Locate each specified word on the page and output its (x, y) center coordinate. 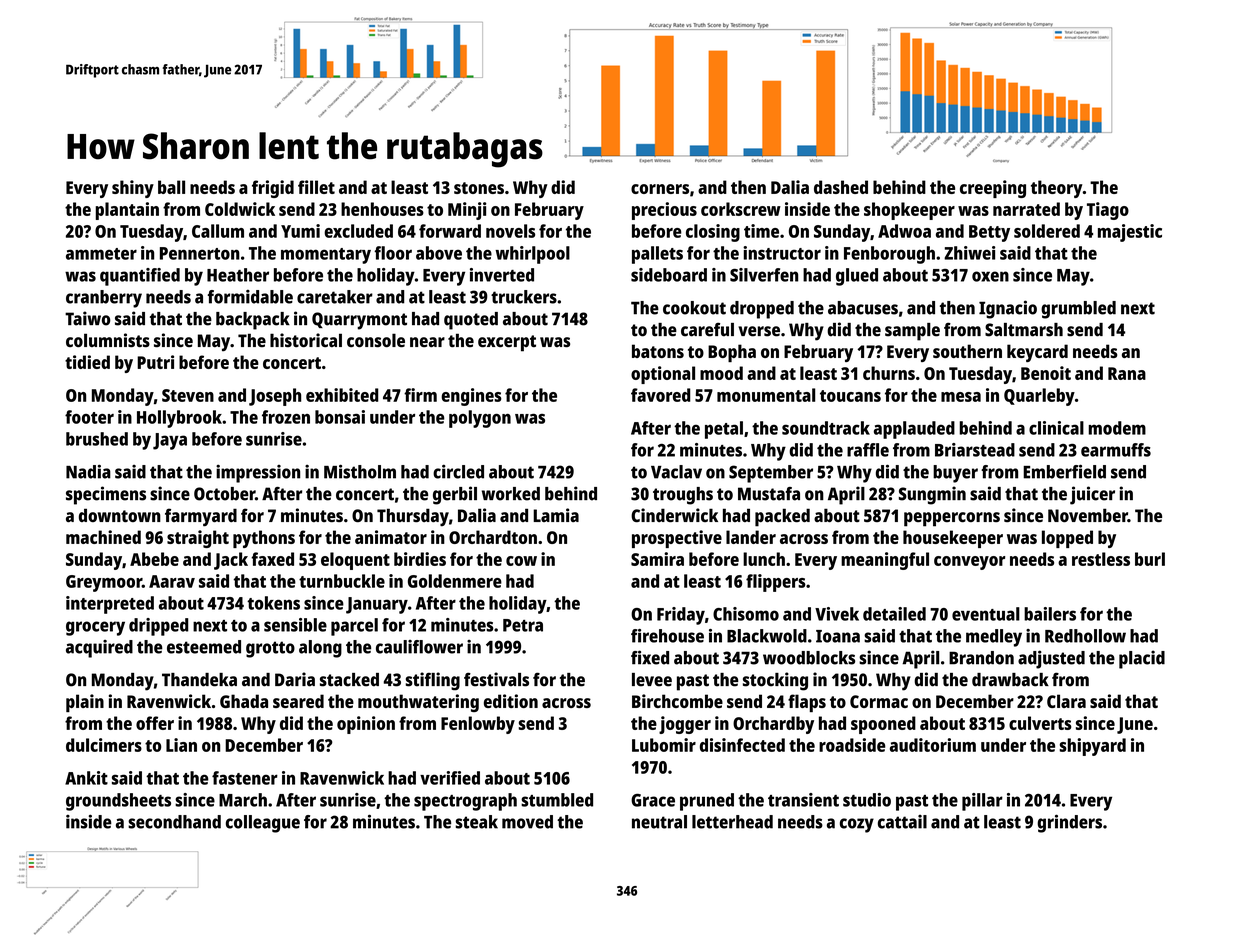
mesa (961, 397)
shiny (133, 189)
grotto (270, 649)
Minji (467, 211)
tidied (87, 362)
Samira (657, 559)
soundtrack (826, 428)
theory (1057, 189)
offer (155, 723)
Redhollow (1085, 636)
